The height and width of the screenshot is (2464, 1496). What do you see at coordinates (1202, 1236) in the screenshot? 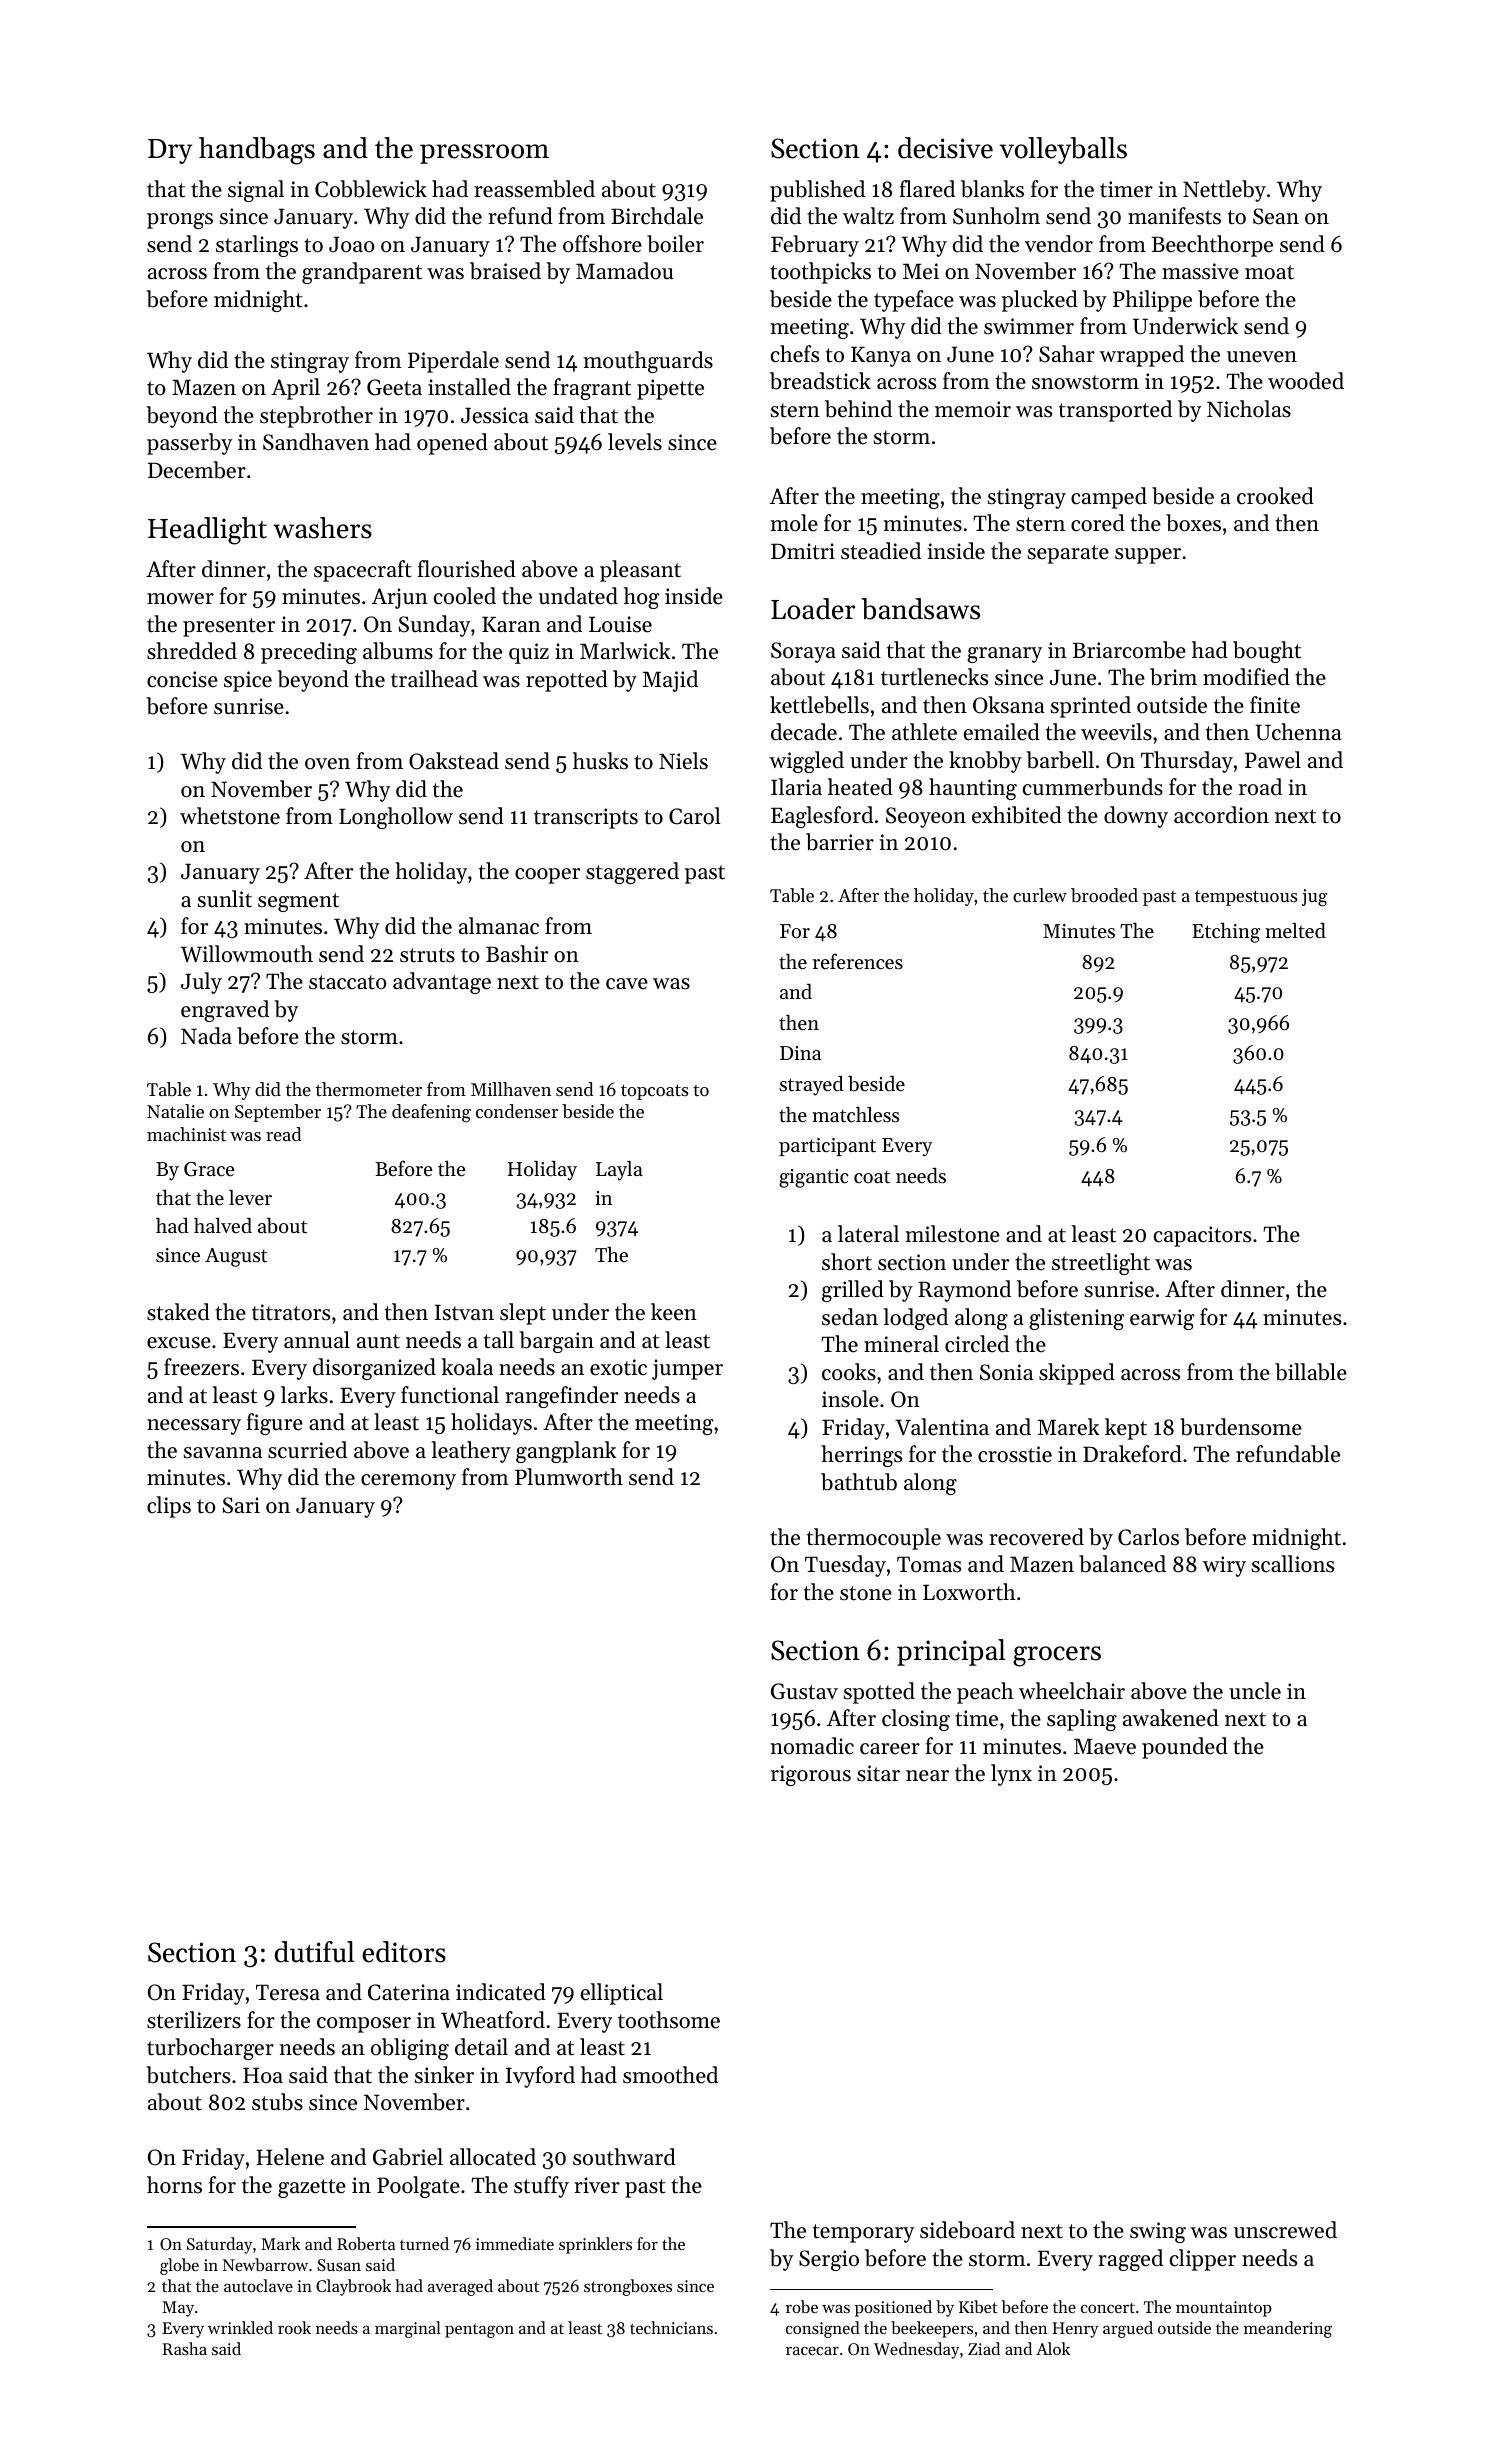
I see `capacitors` at bounding box center [1202, 1236].
